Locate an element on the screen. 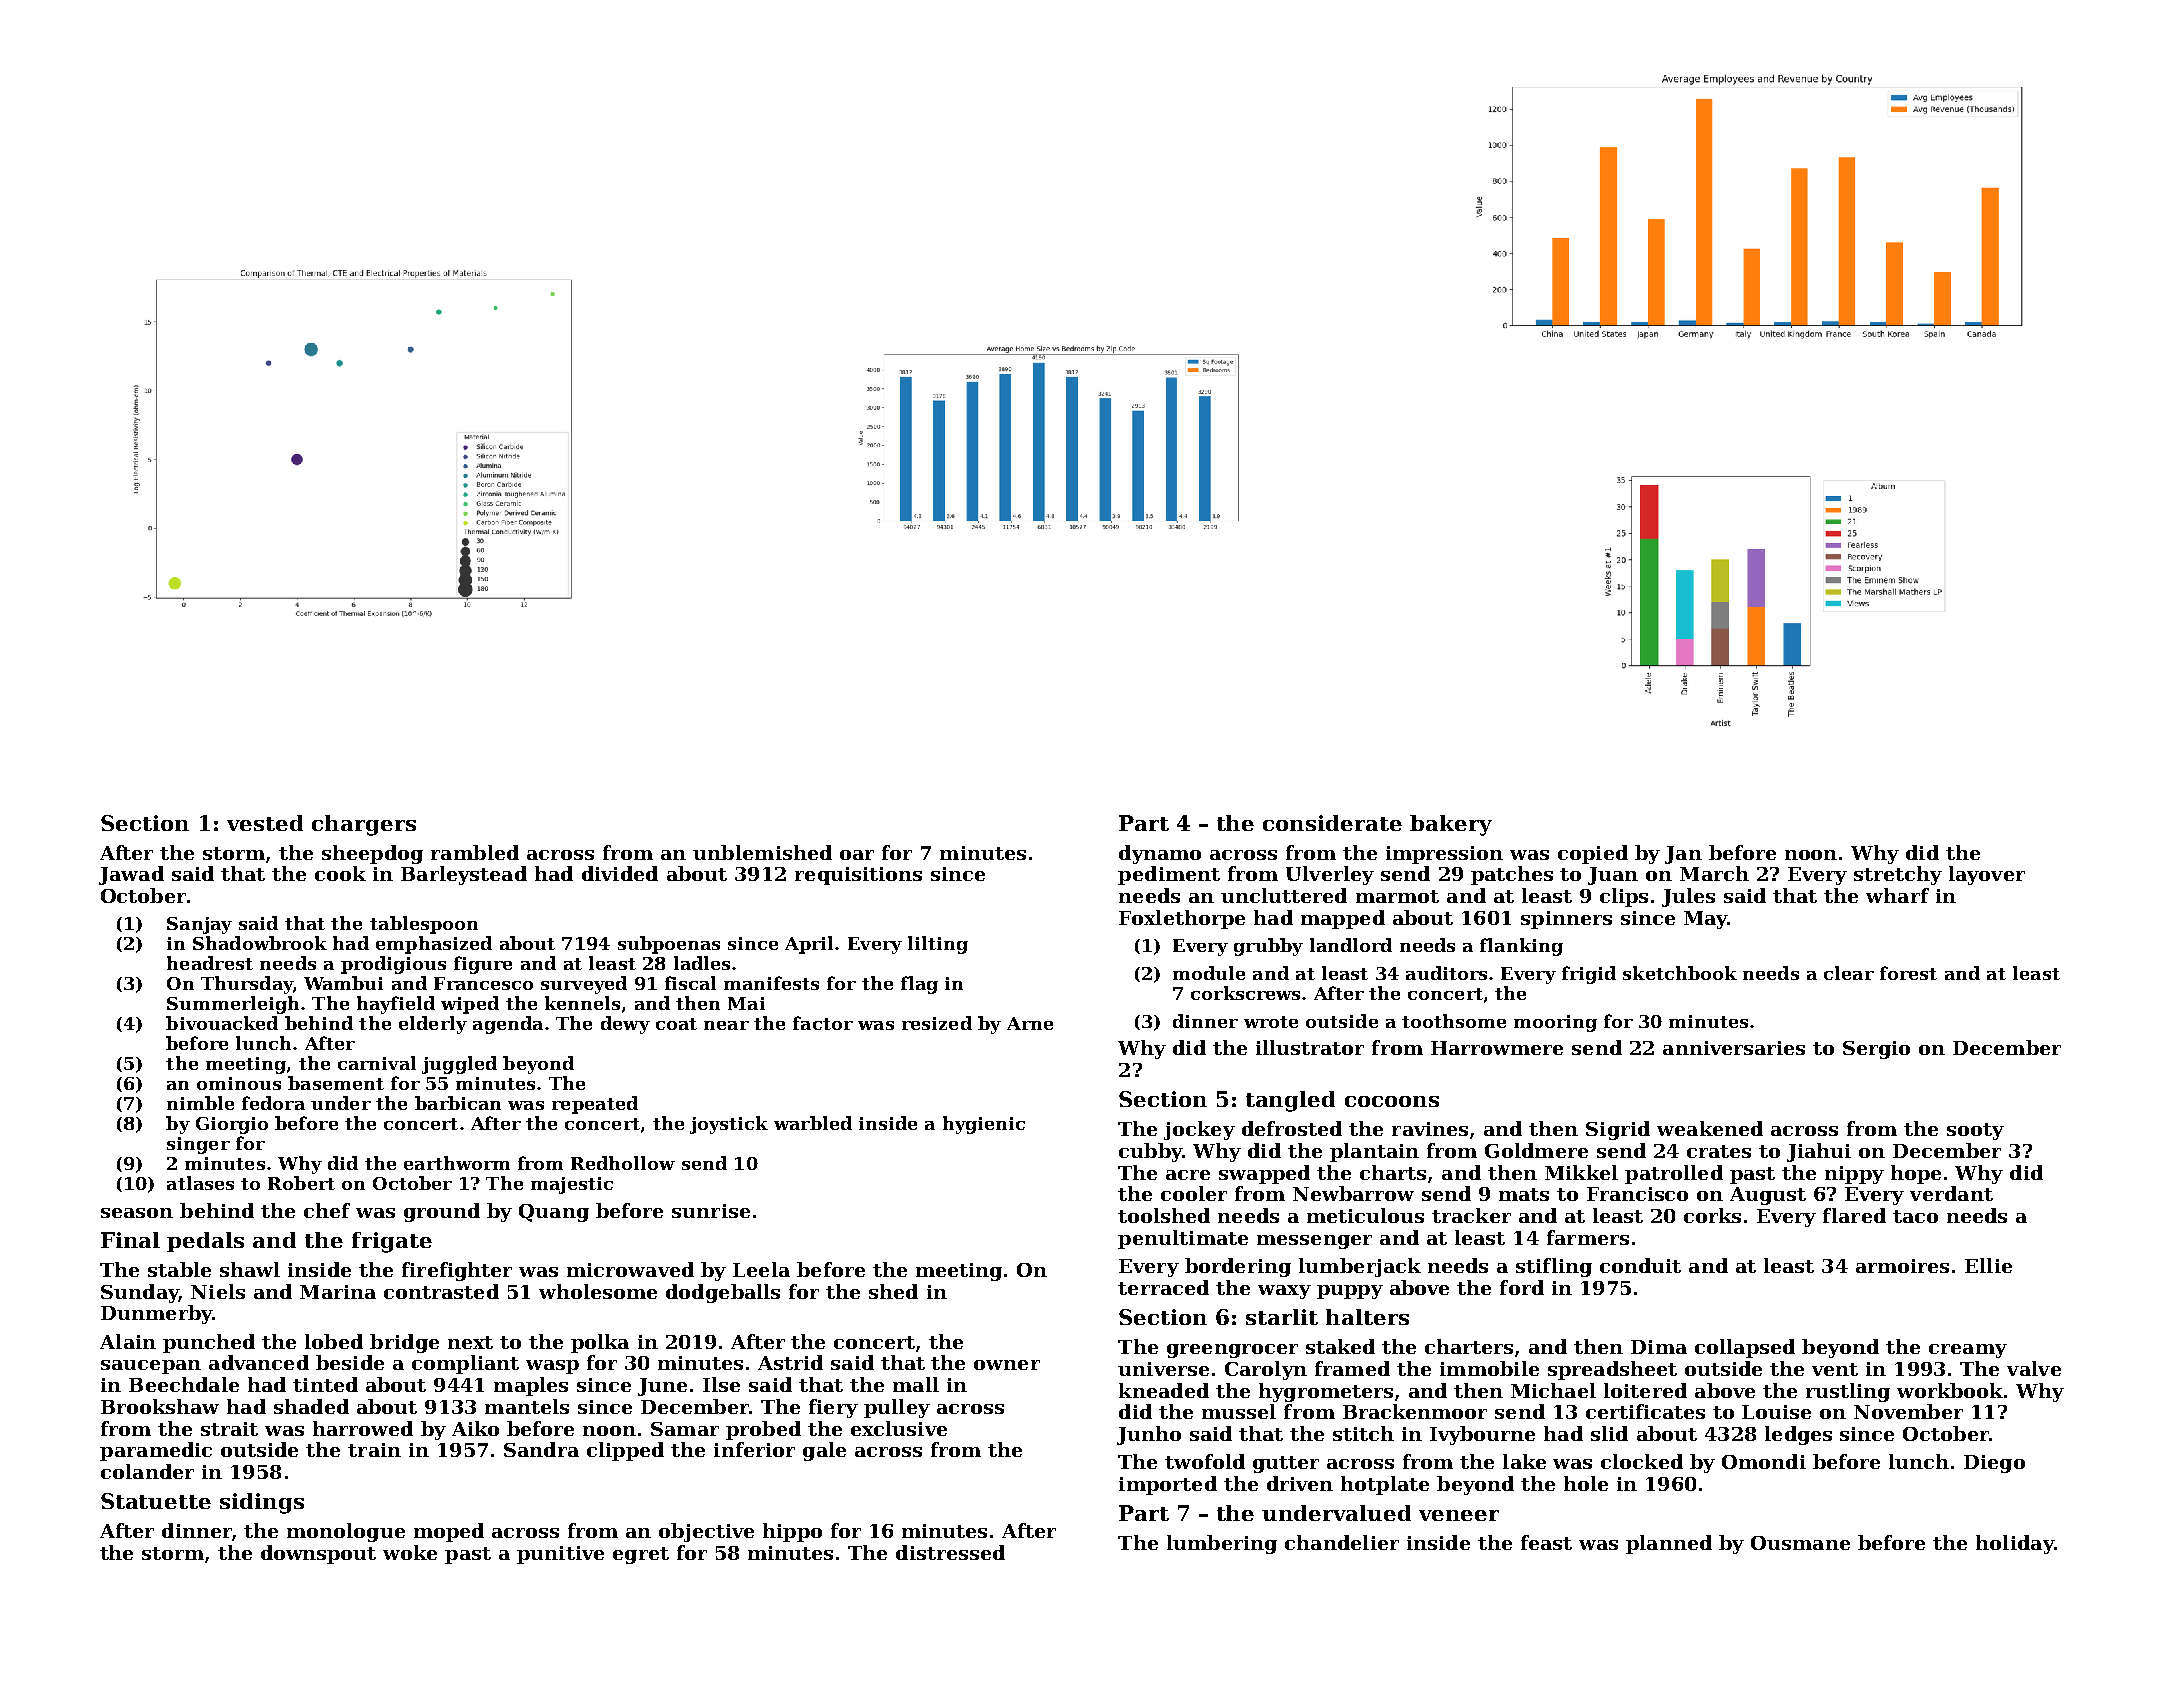 The width and height of the screenshot is (2178, 1683). moped is located at coordinates (449, 1532).
